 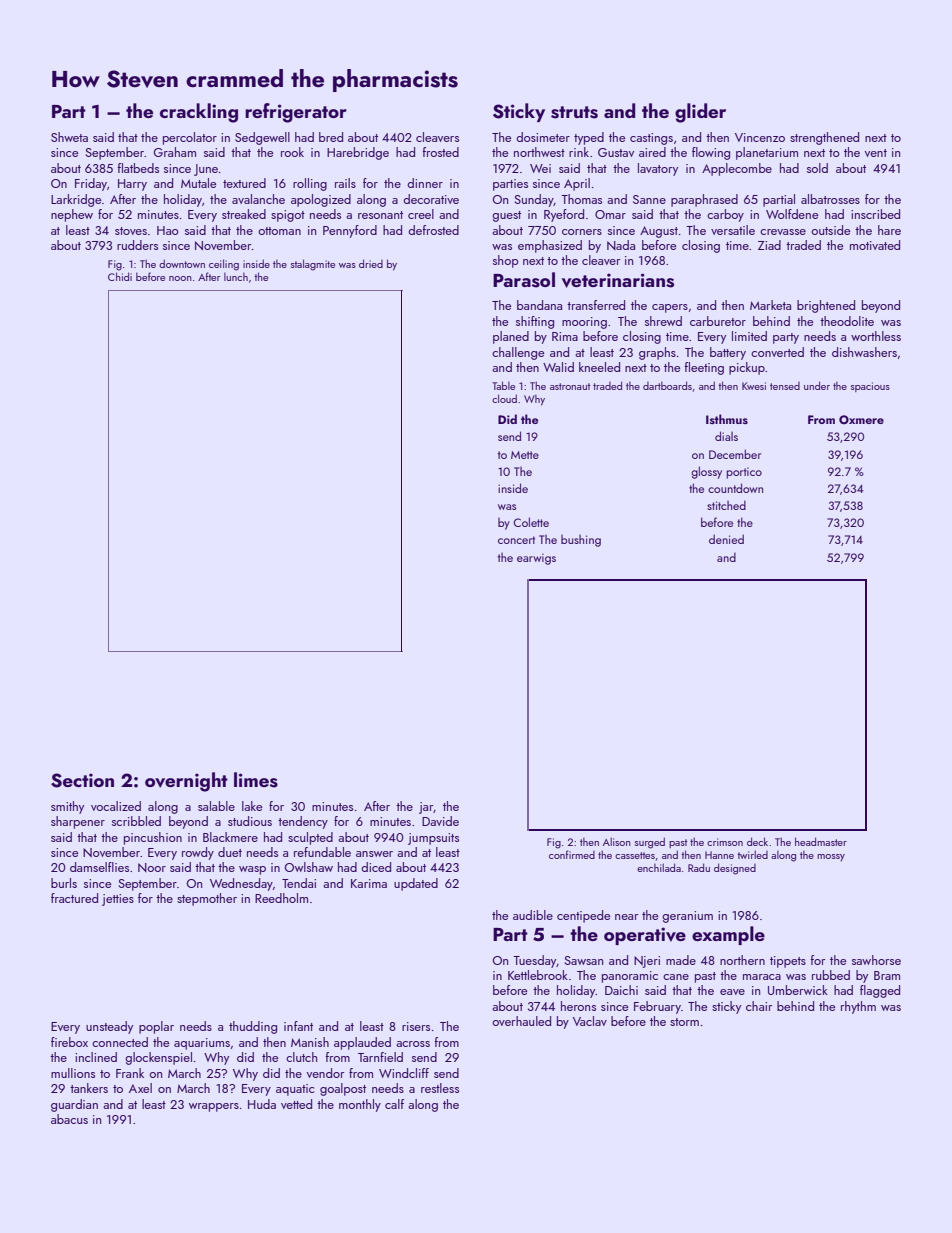 What do you see at coordinates (199, 113) in the screenshot?
I see `crackling` at bounding box center [199, 113].
